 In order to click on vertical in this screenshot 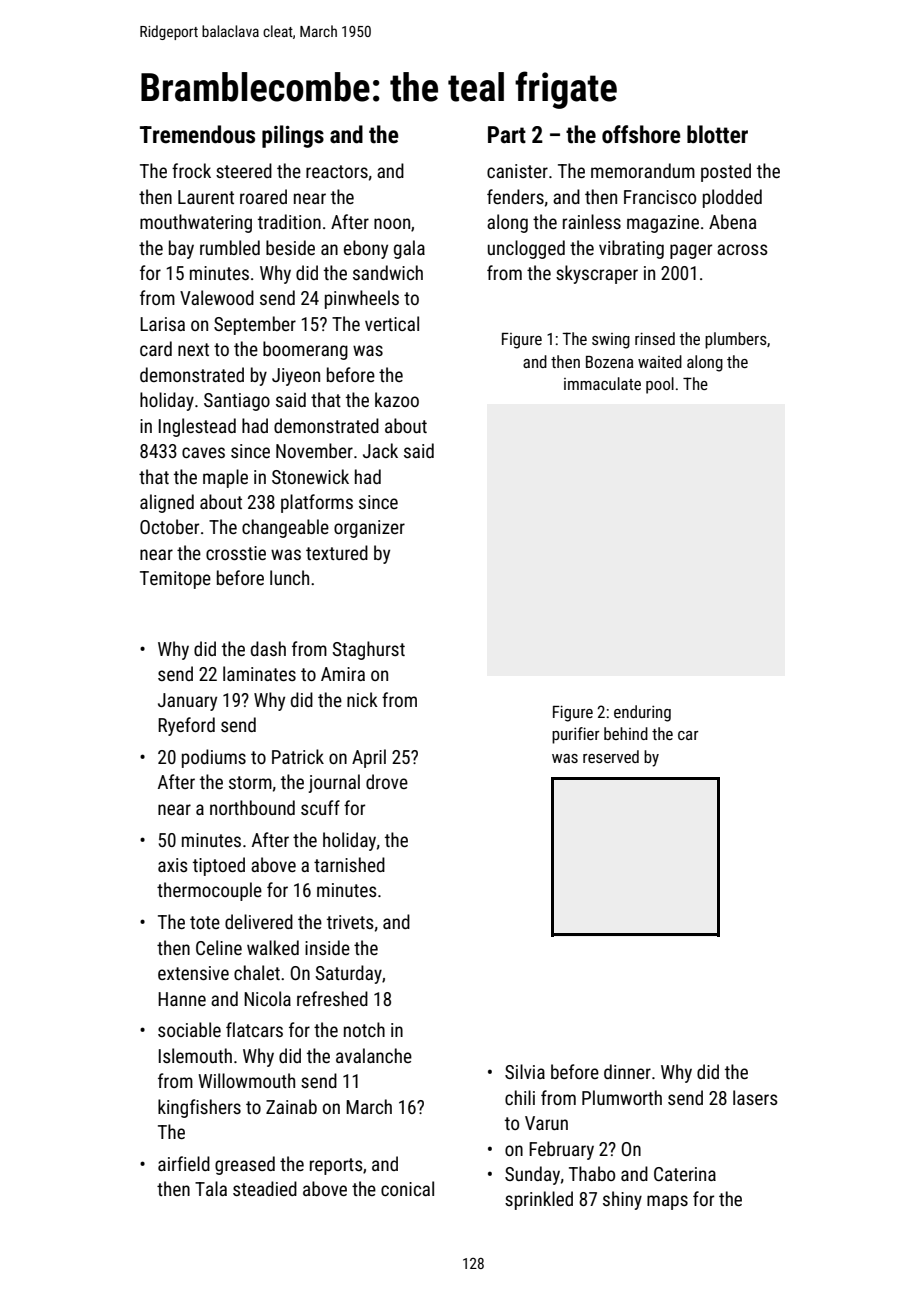, I will do `click(392, 323)`.
